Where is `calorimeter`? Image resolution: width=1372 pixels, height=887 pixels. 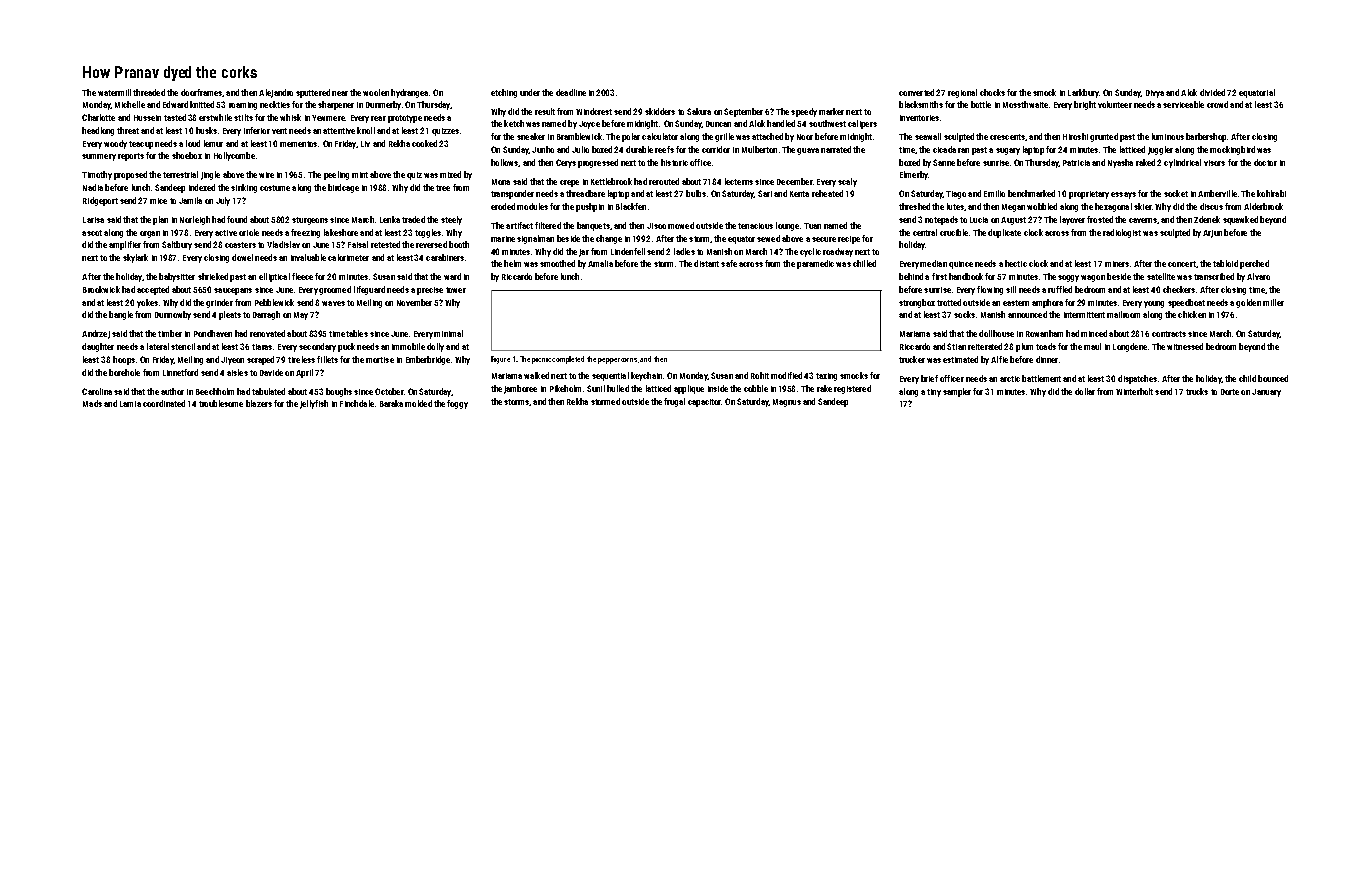 calorimeter is located at coordinates (348, 257).
